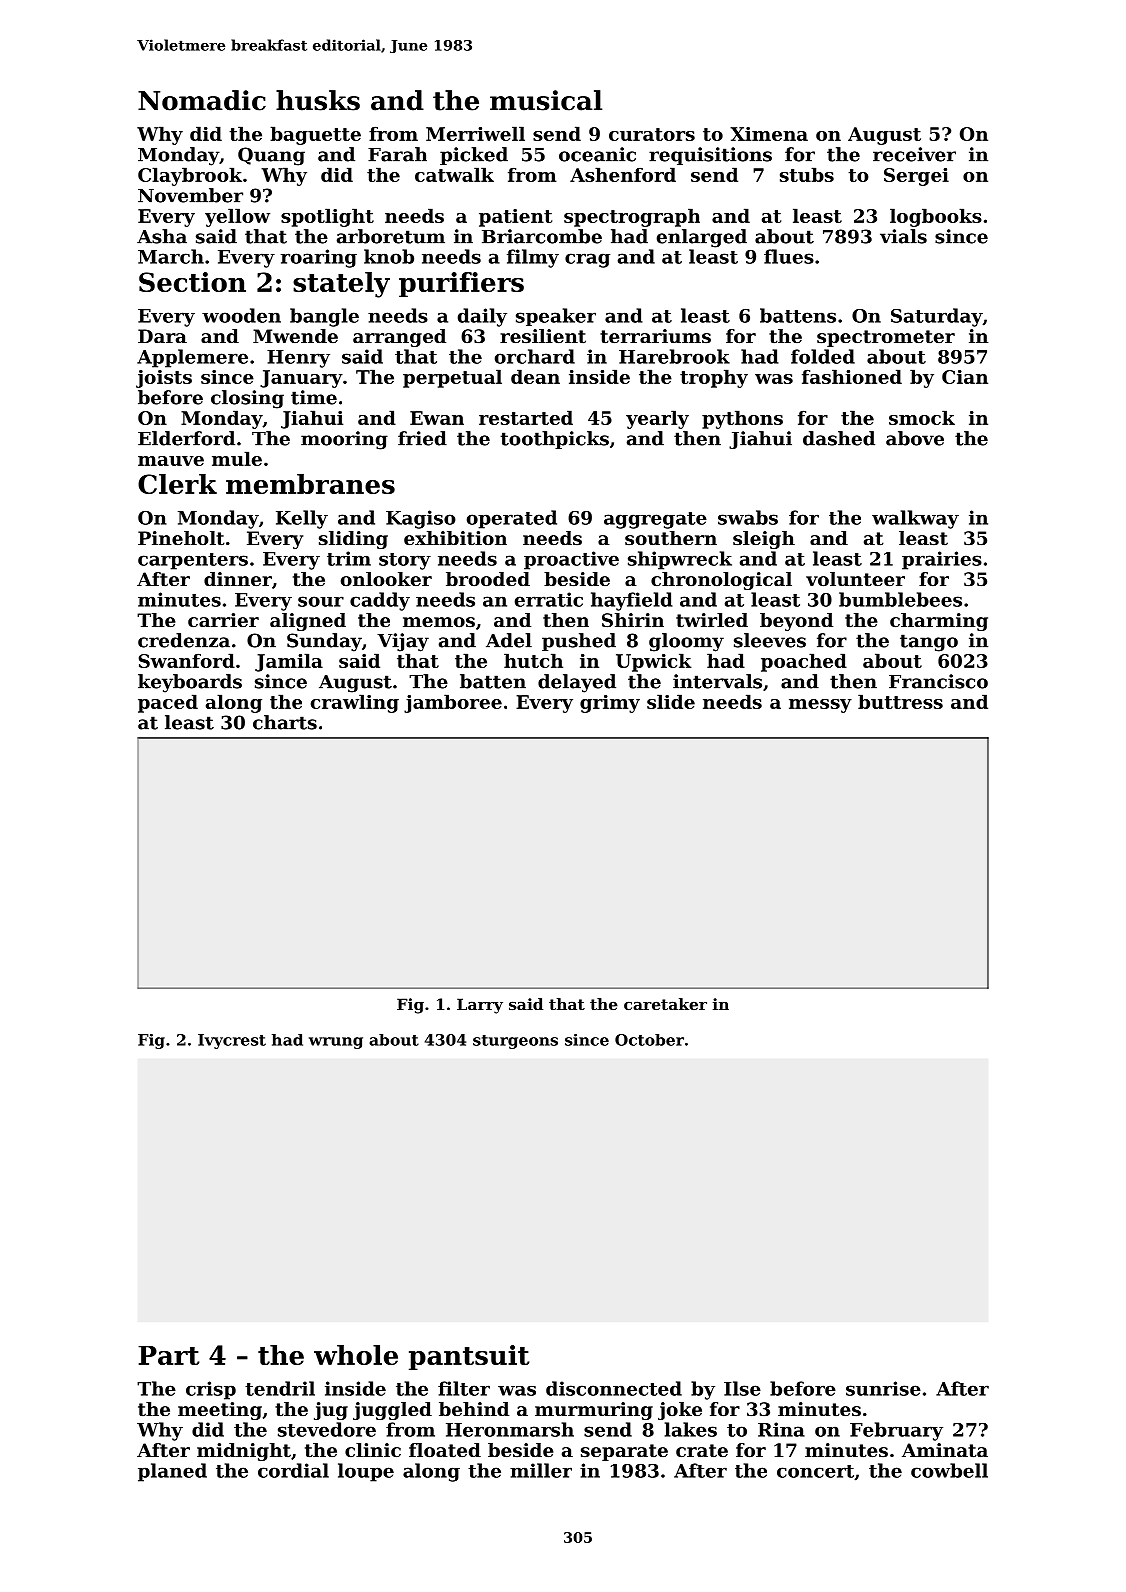  I want to click on roaring, so click(319, 258).
